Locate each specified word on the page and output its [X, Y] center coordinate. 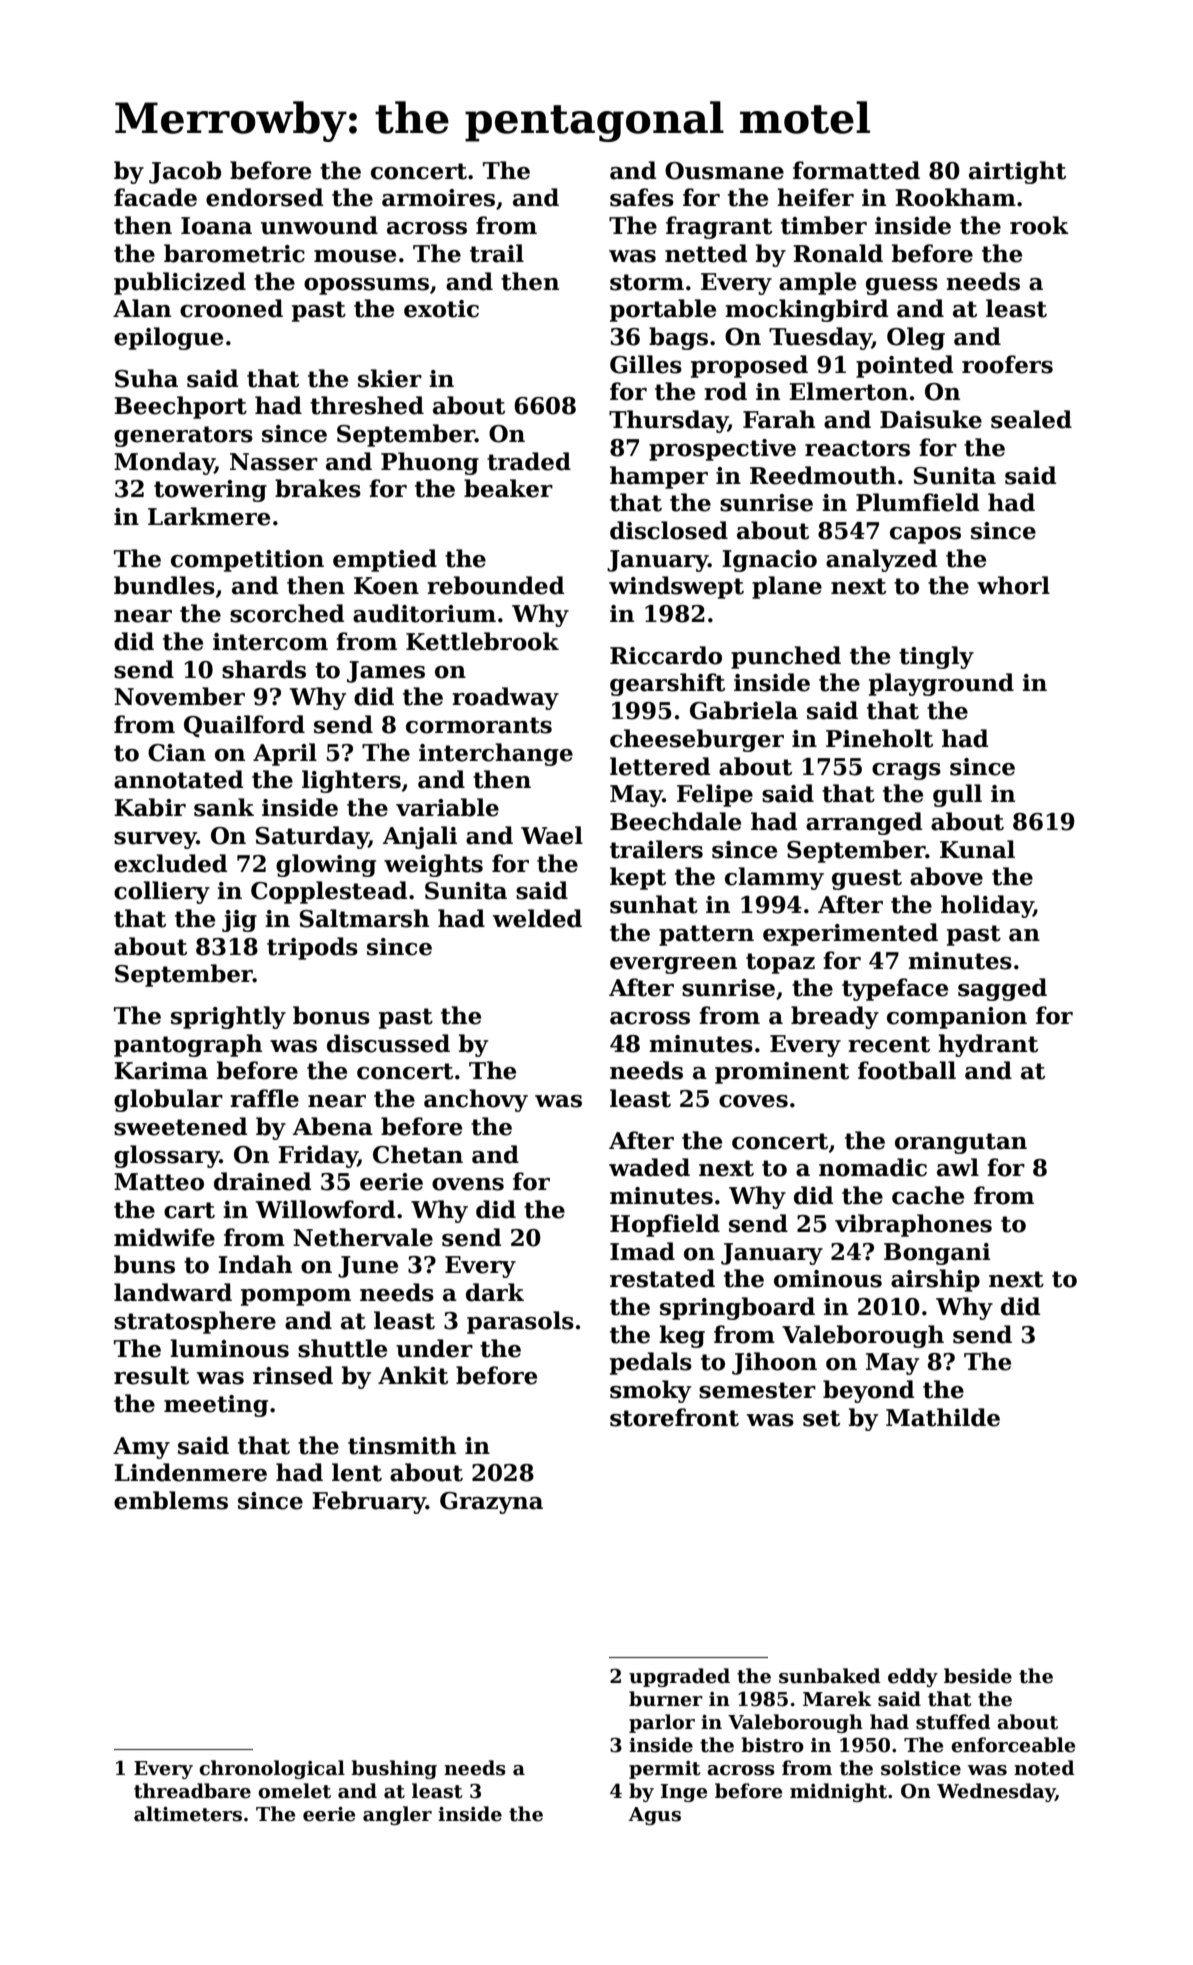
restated [662, 1278]
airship [935, 1280]
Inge [684, 1793]
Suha [146, 378]
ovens [468, 1184]
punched [786, 657]
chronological [272, 1769]
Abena [332, 1126]
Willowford [325, 1209]
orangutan [961, 1143]
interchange [496, 754]
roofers [1007, 364]
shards [264, 669]
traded [529, 461]
